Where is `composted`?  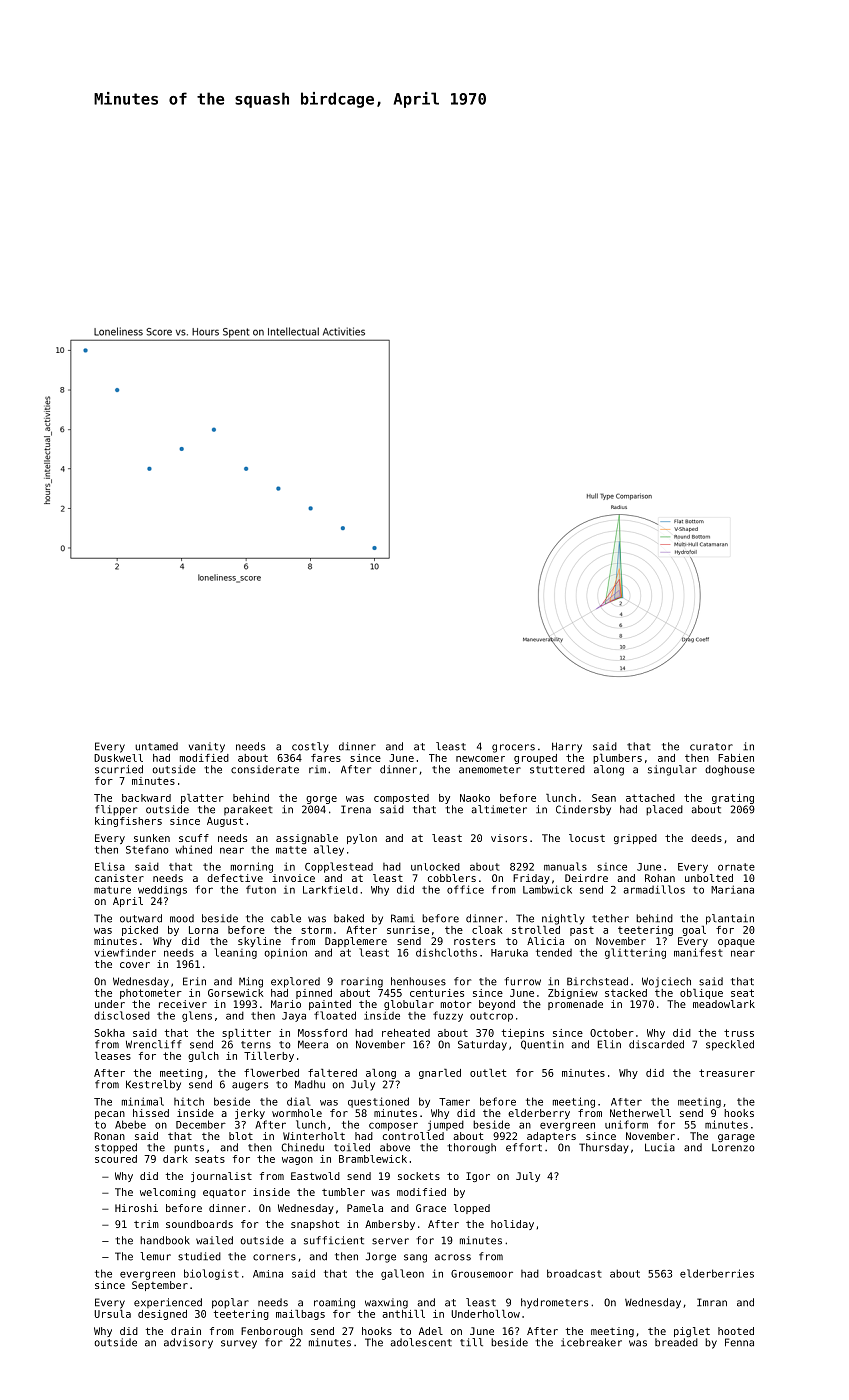 composted is located at coordinates (401, 799).
